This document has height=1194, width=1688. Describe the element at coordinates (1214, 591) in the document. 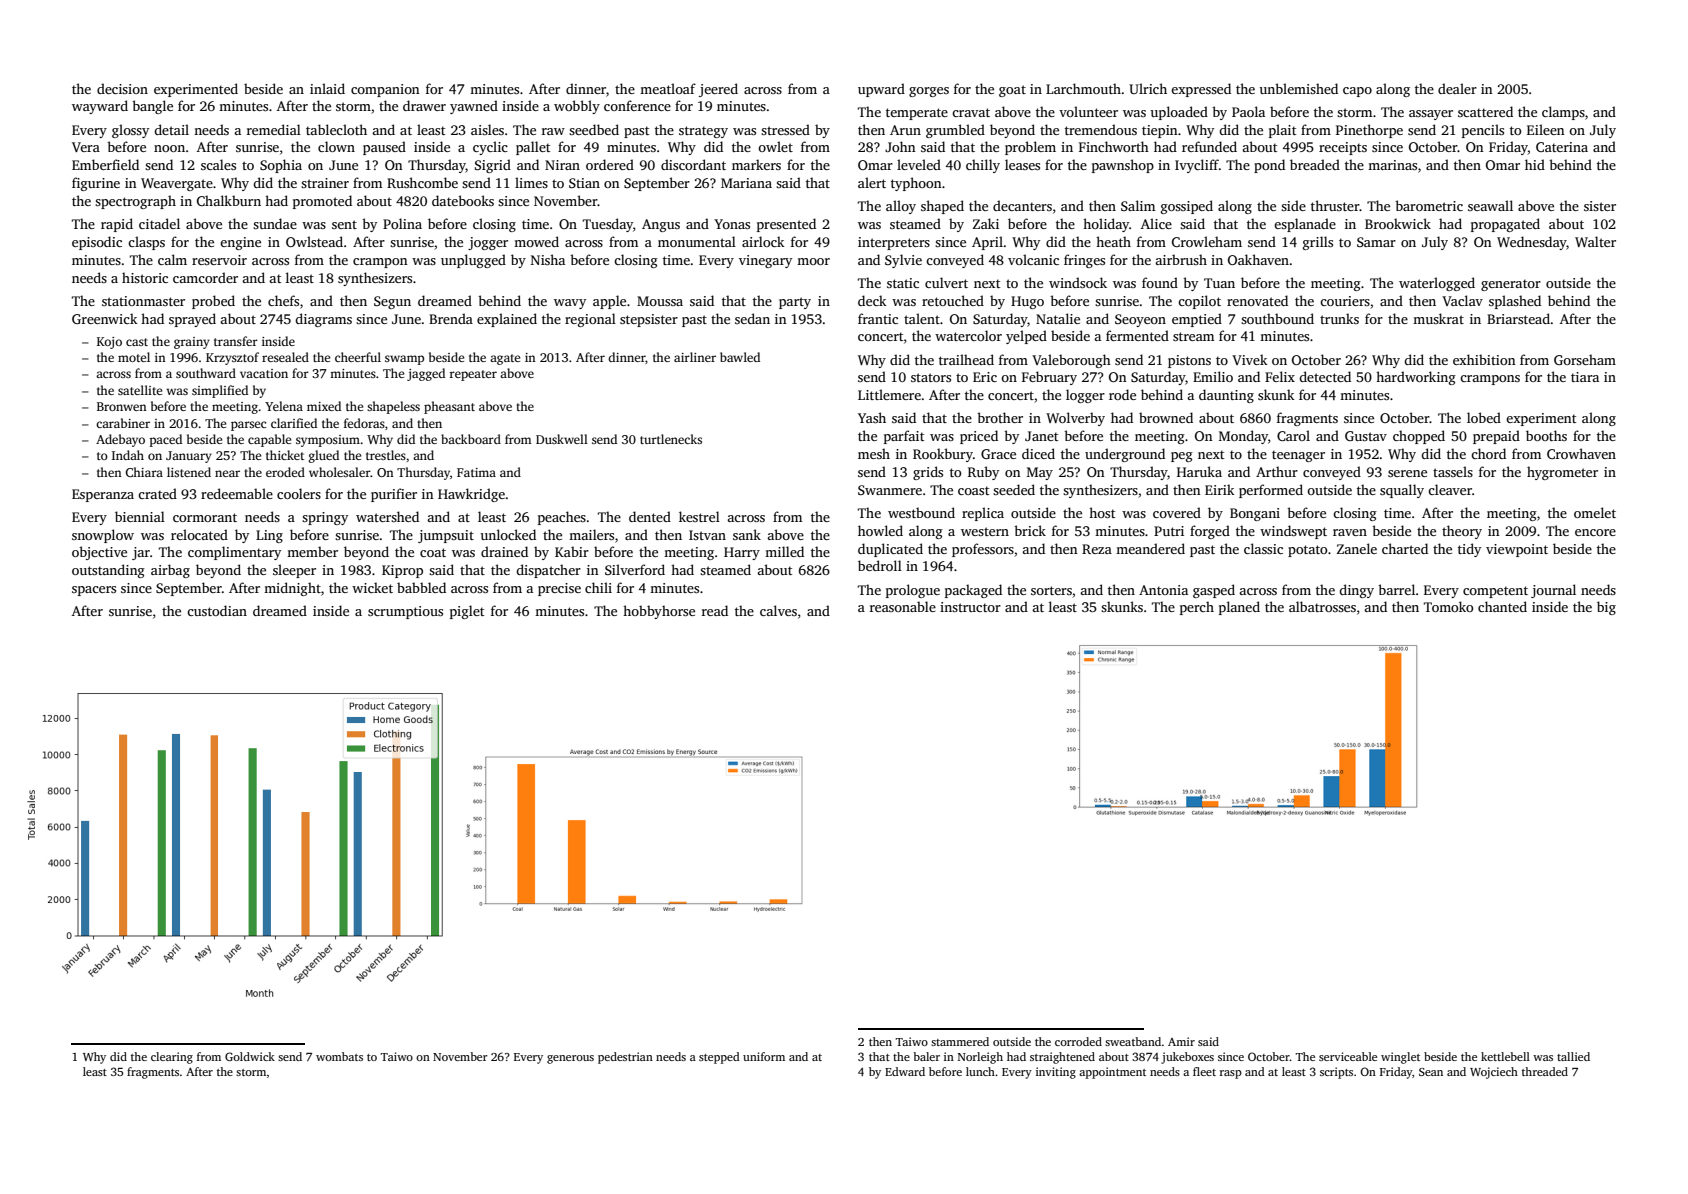

I see `gasped` at that location.
